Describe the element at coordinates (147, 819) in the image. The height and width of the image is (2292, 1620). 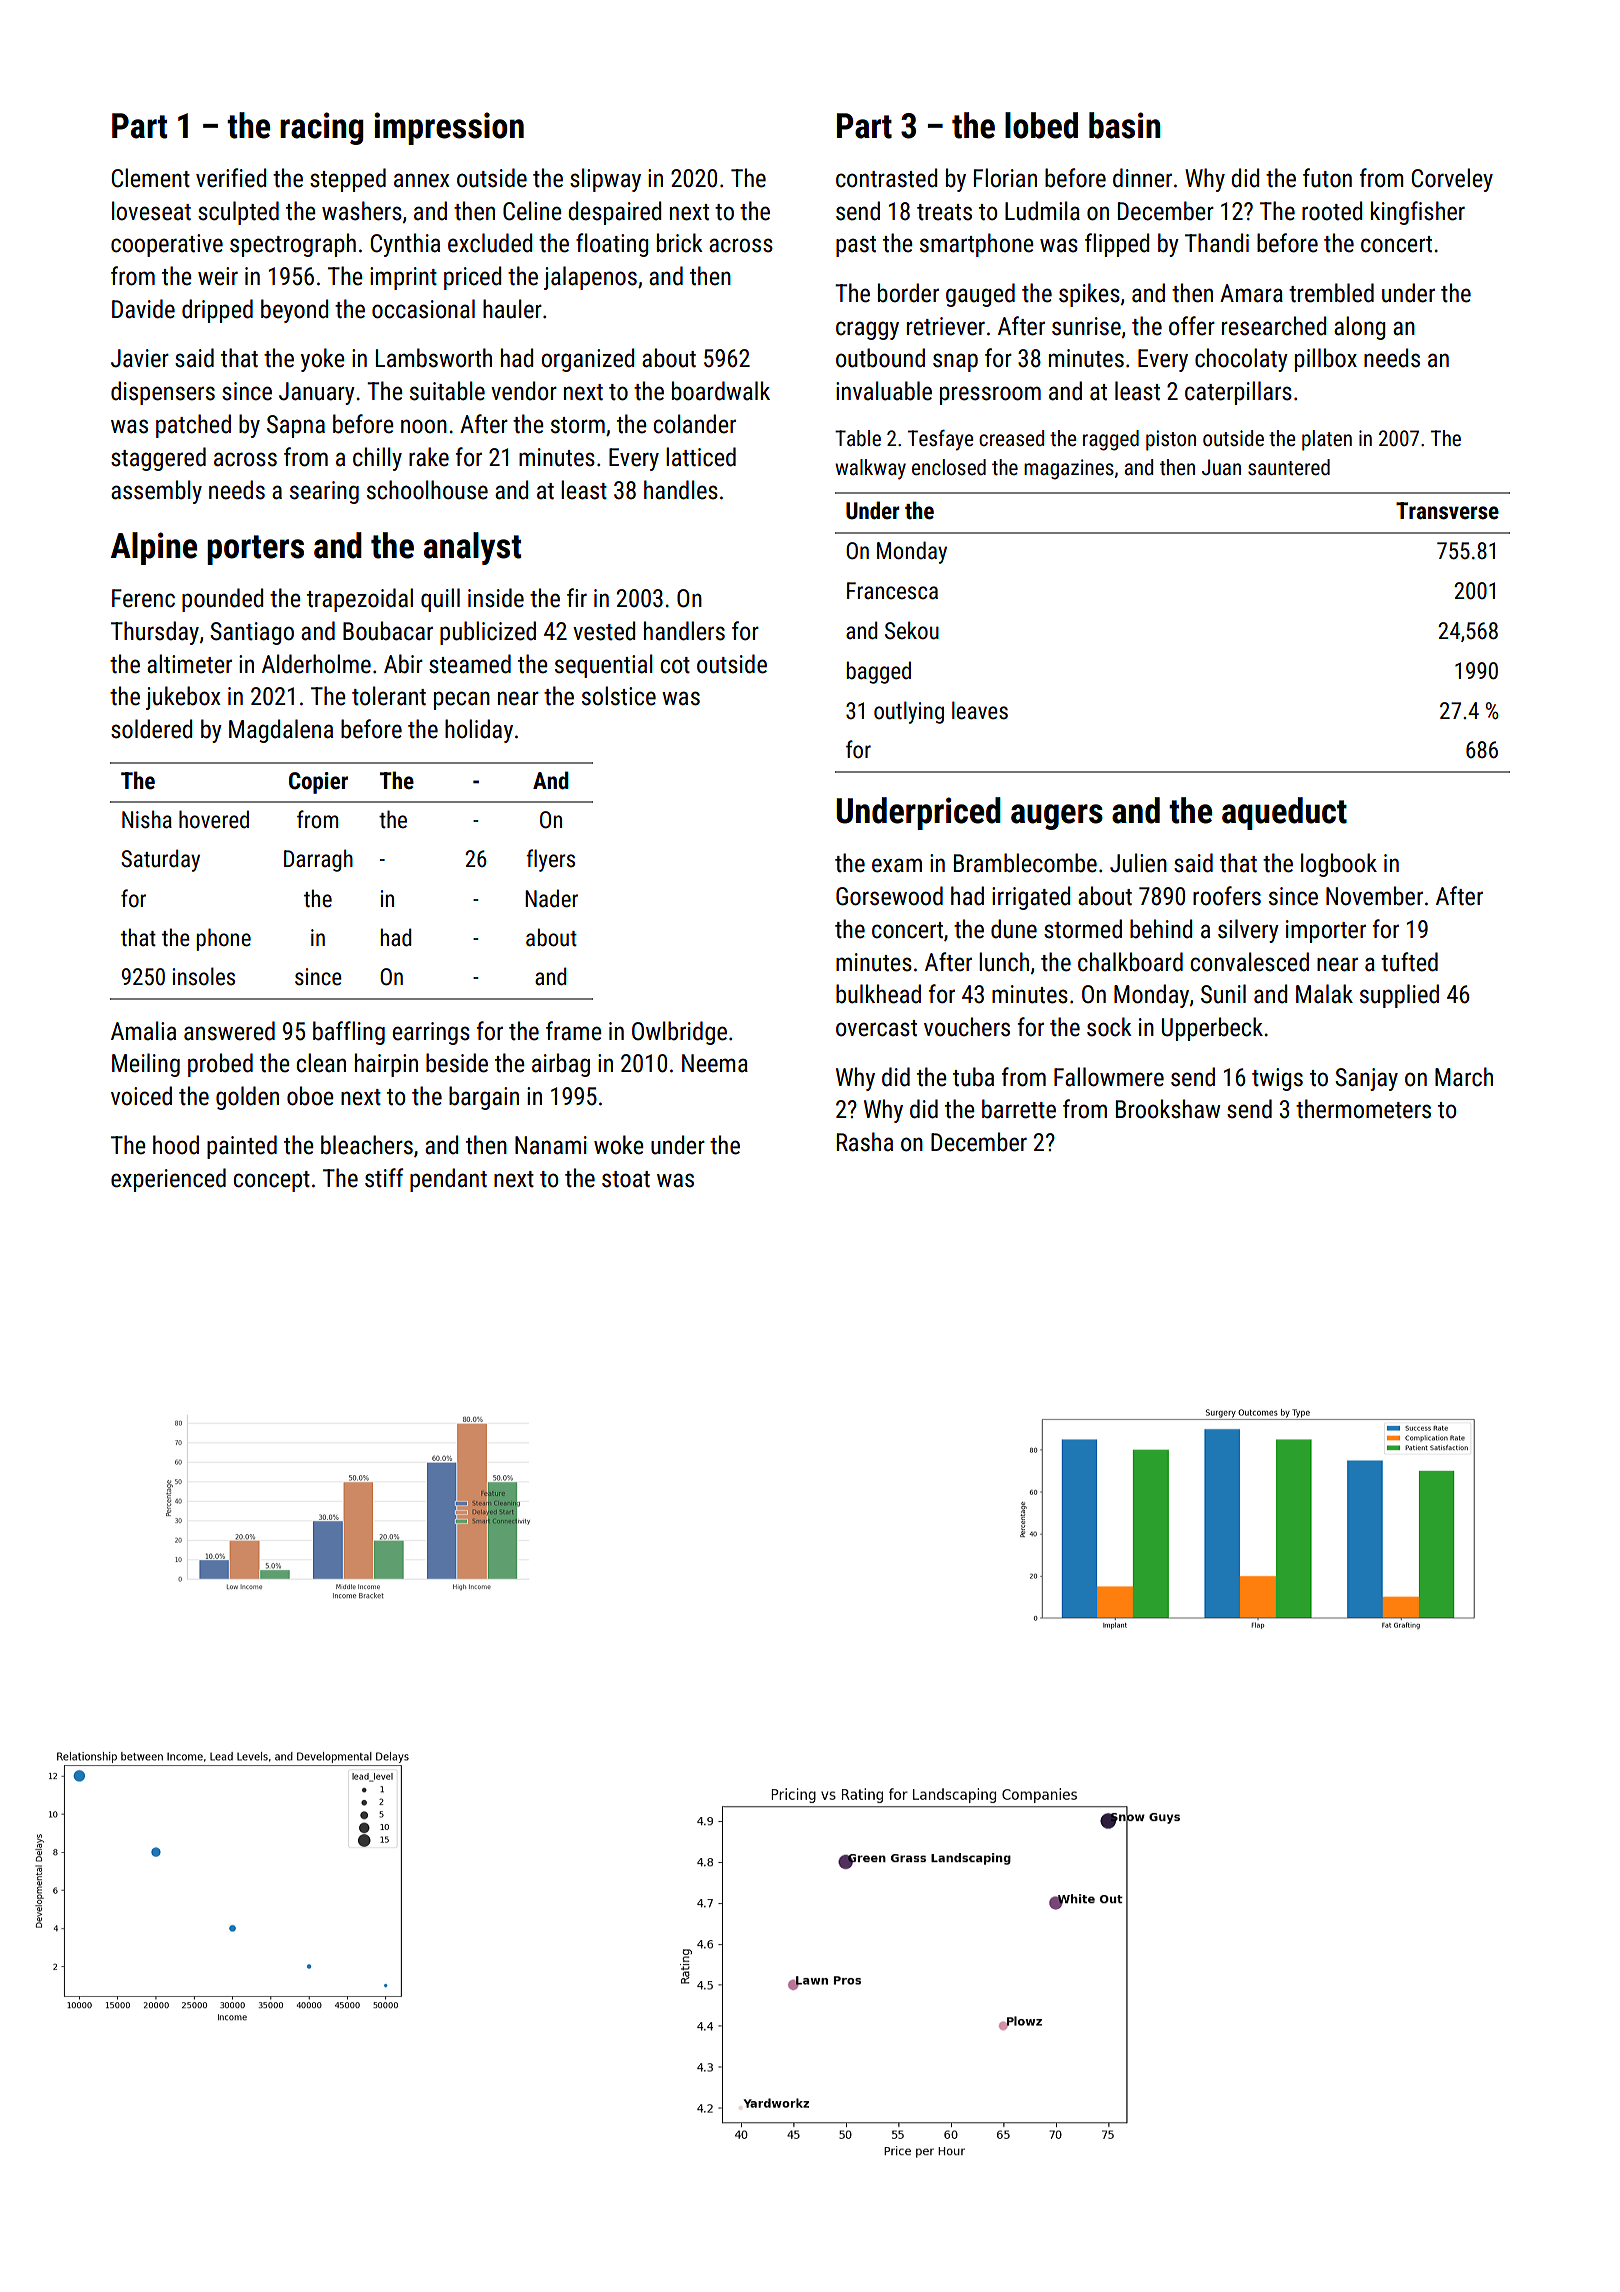
I see `Nisha` at that location.
